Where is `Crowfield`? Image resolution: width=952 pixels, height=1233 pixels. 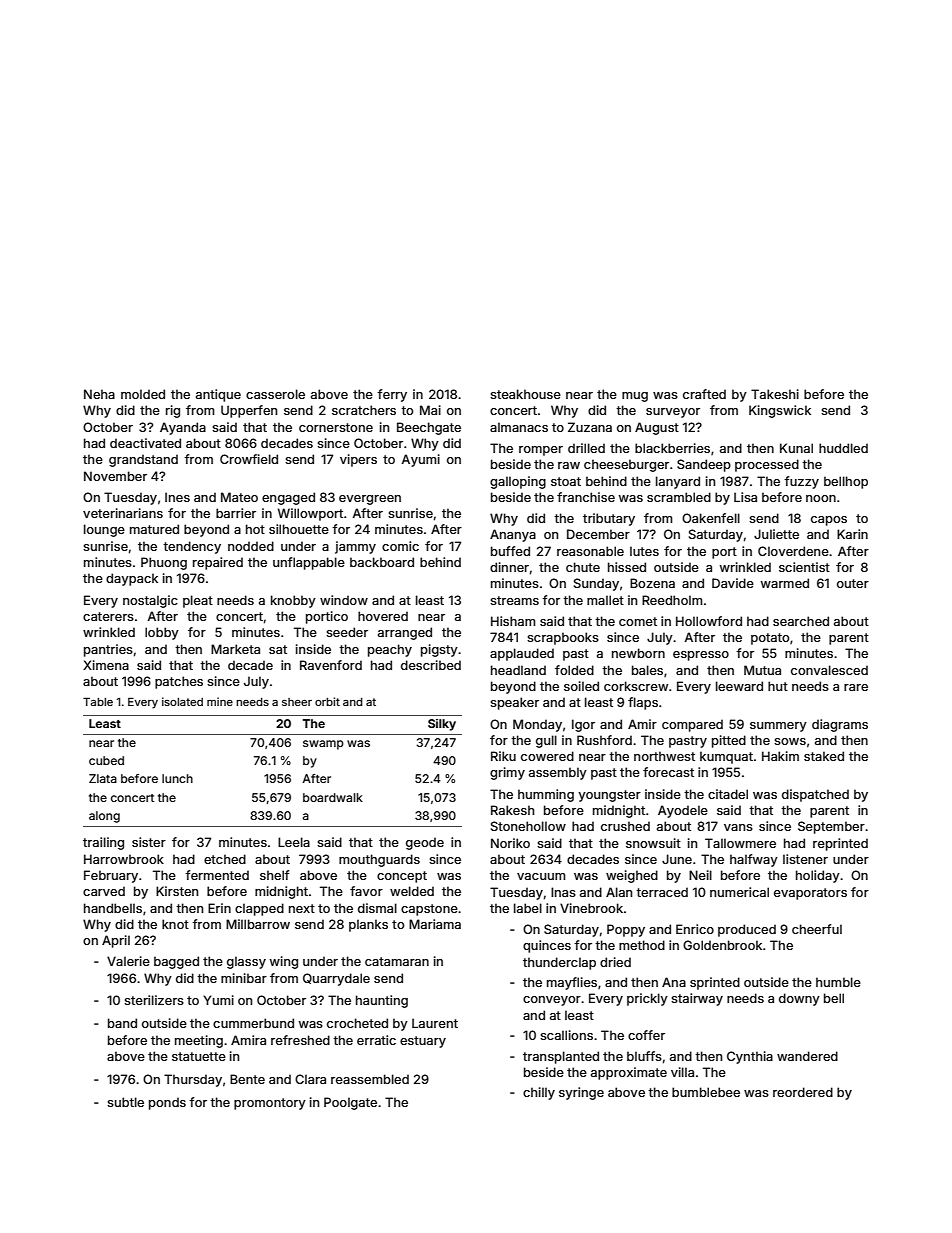
Crowfield is located at coordinates (249, 459).
